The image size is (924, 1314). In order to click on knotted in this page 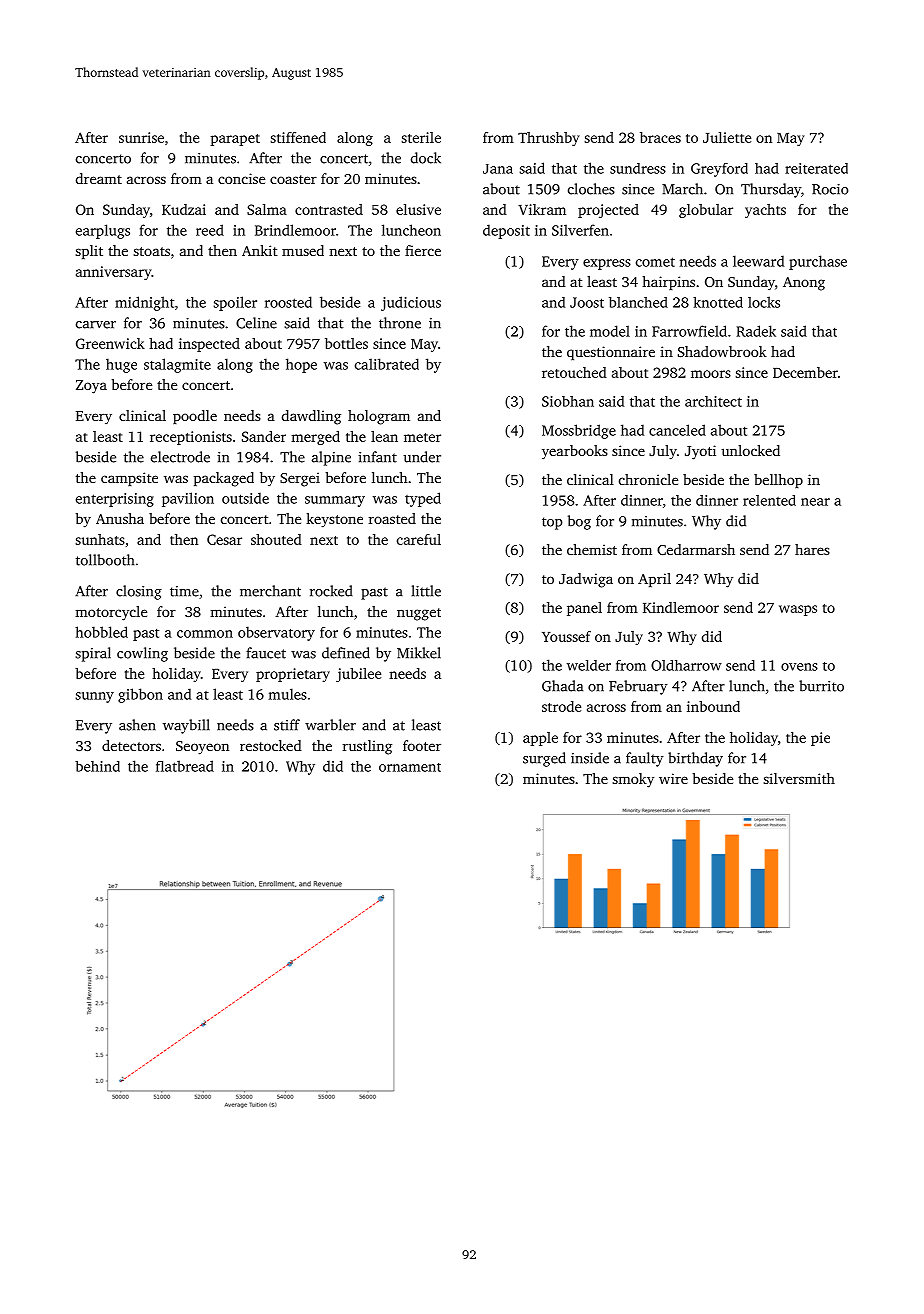, I will do `click(718, 302)`.
